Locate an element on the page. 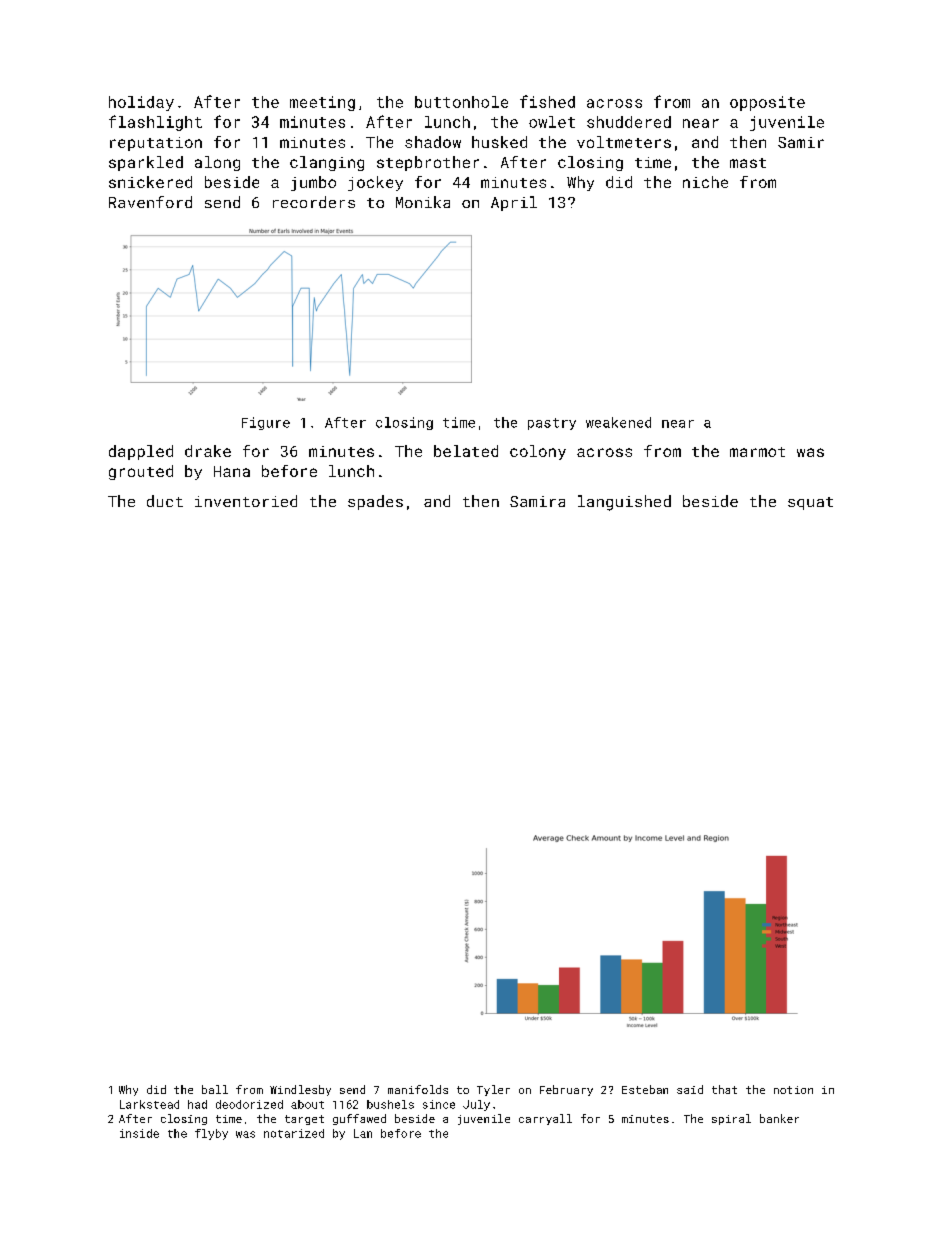  duct is located at coordinates (165, 501).
